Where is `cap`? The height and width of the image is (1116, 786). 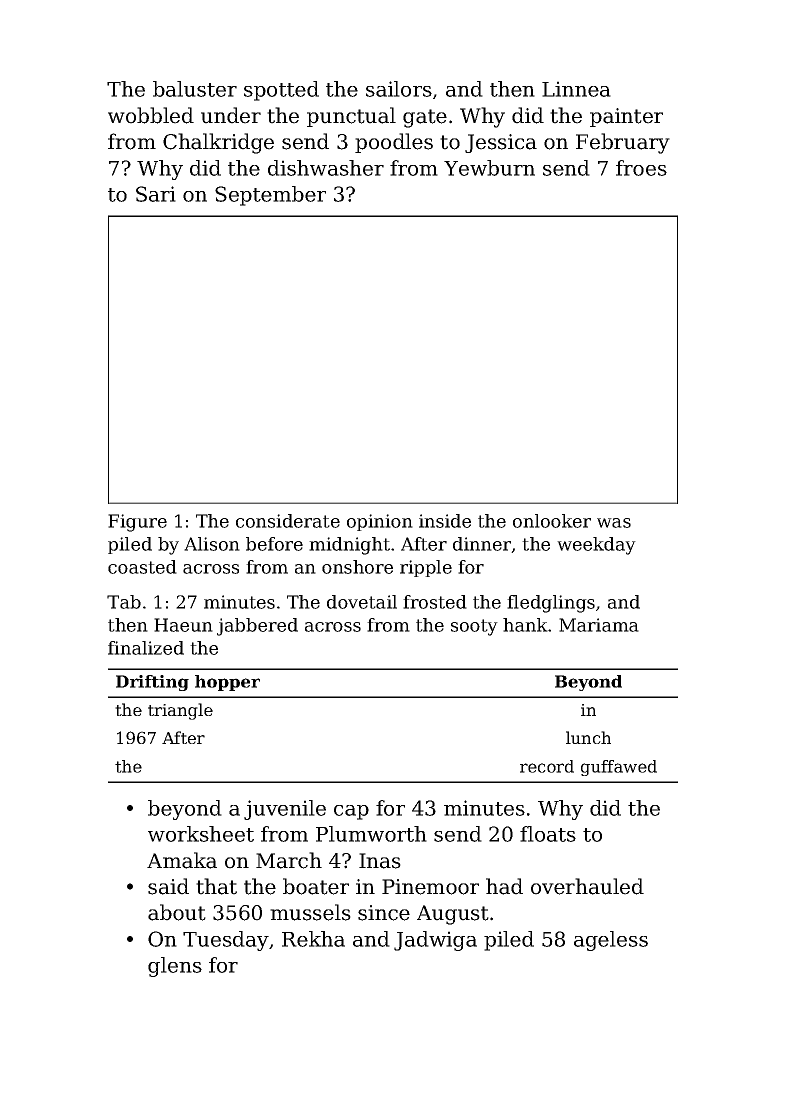 cap is located at coordinates (351, 812).
